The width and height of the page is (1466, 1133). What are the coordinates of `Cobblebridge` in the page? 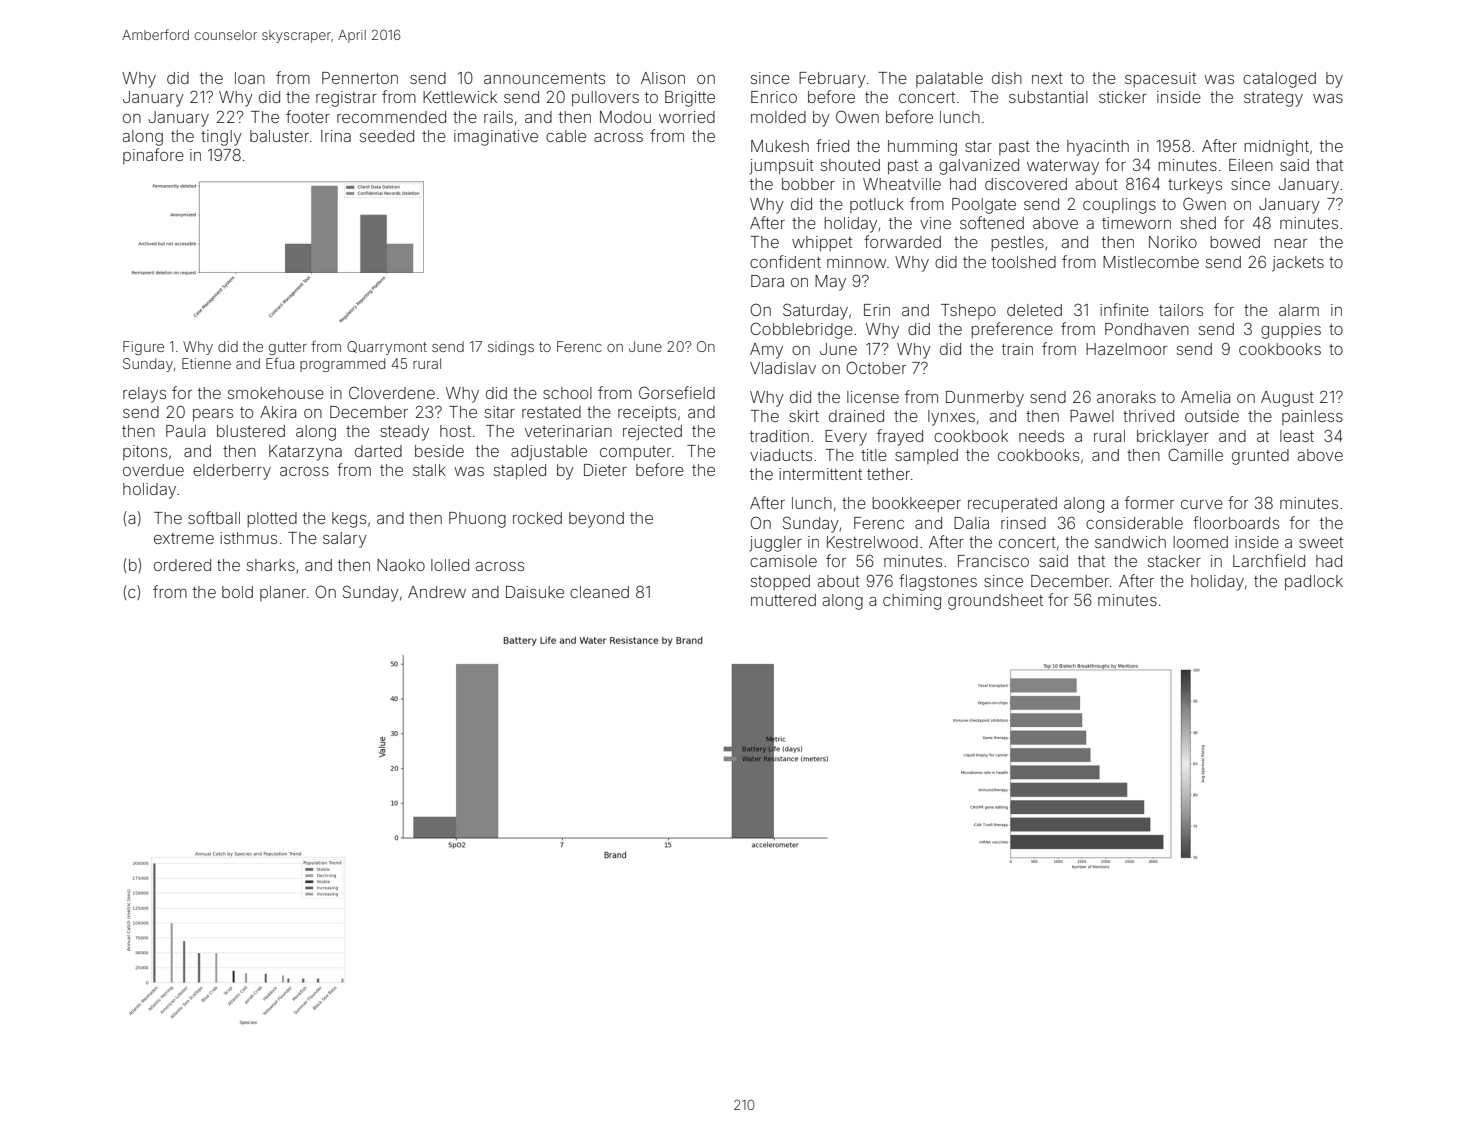 It's located at (801, 330).
